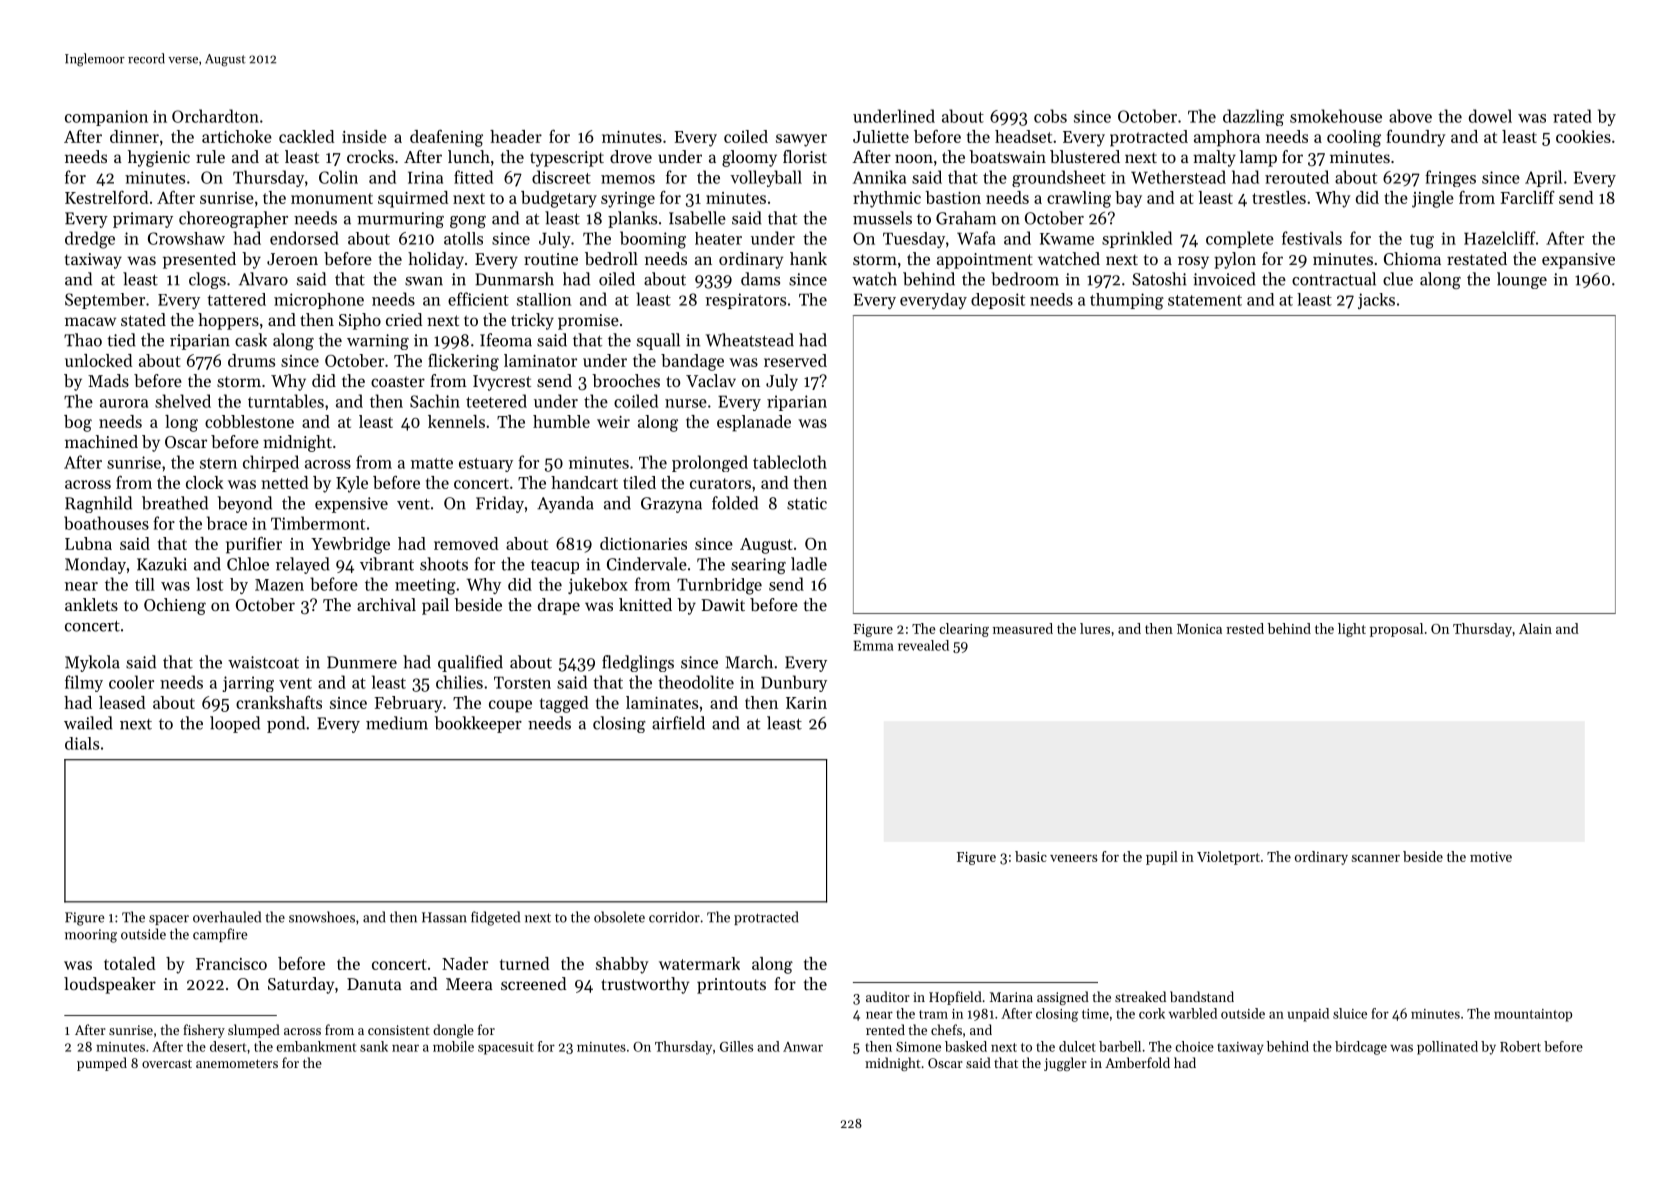  I want to click on boathouses, so click(106, 523).
